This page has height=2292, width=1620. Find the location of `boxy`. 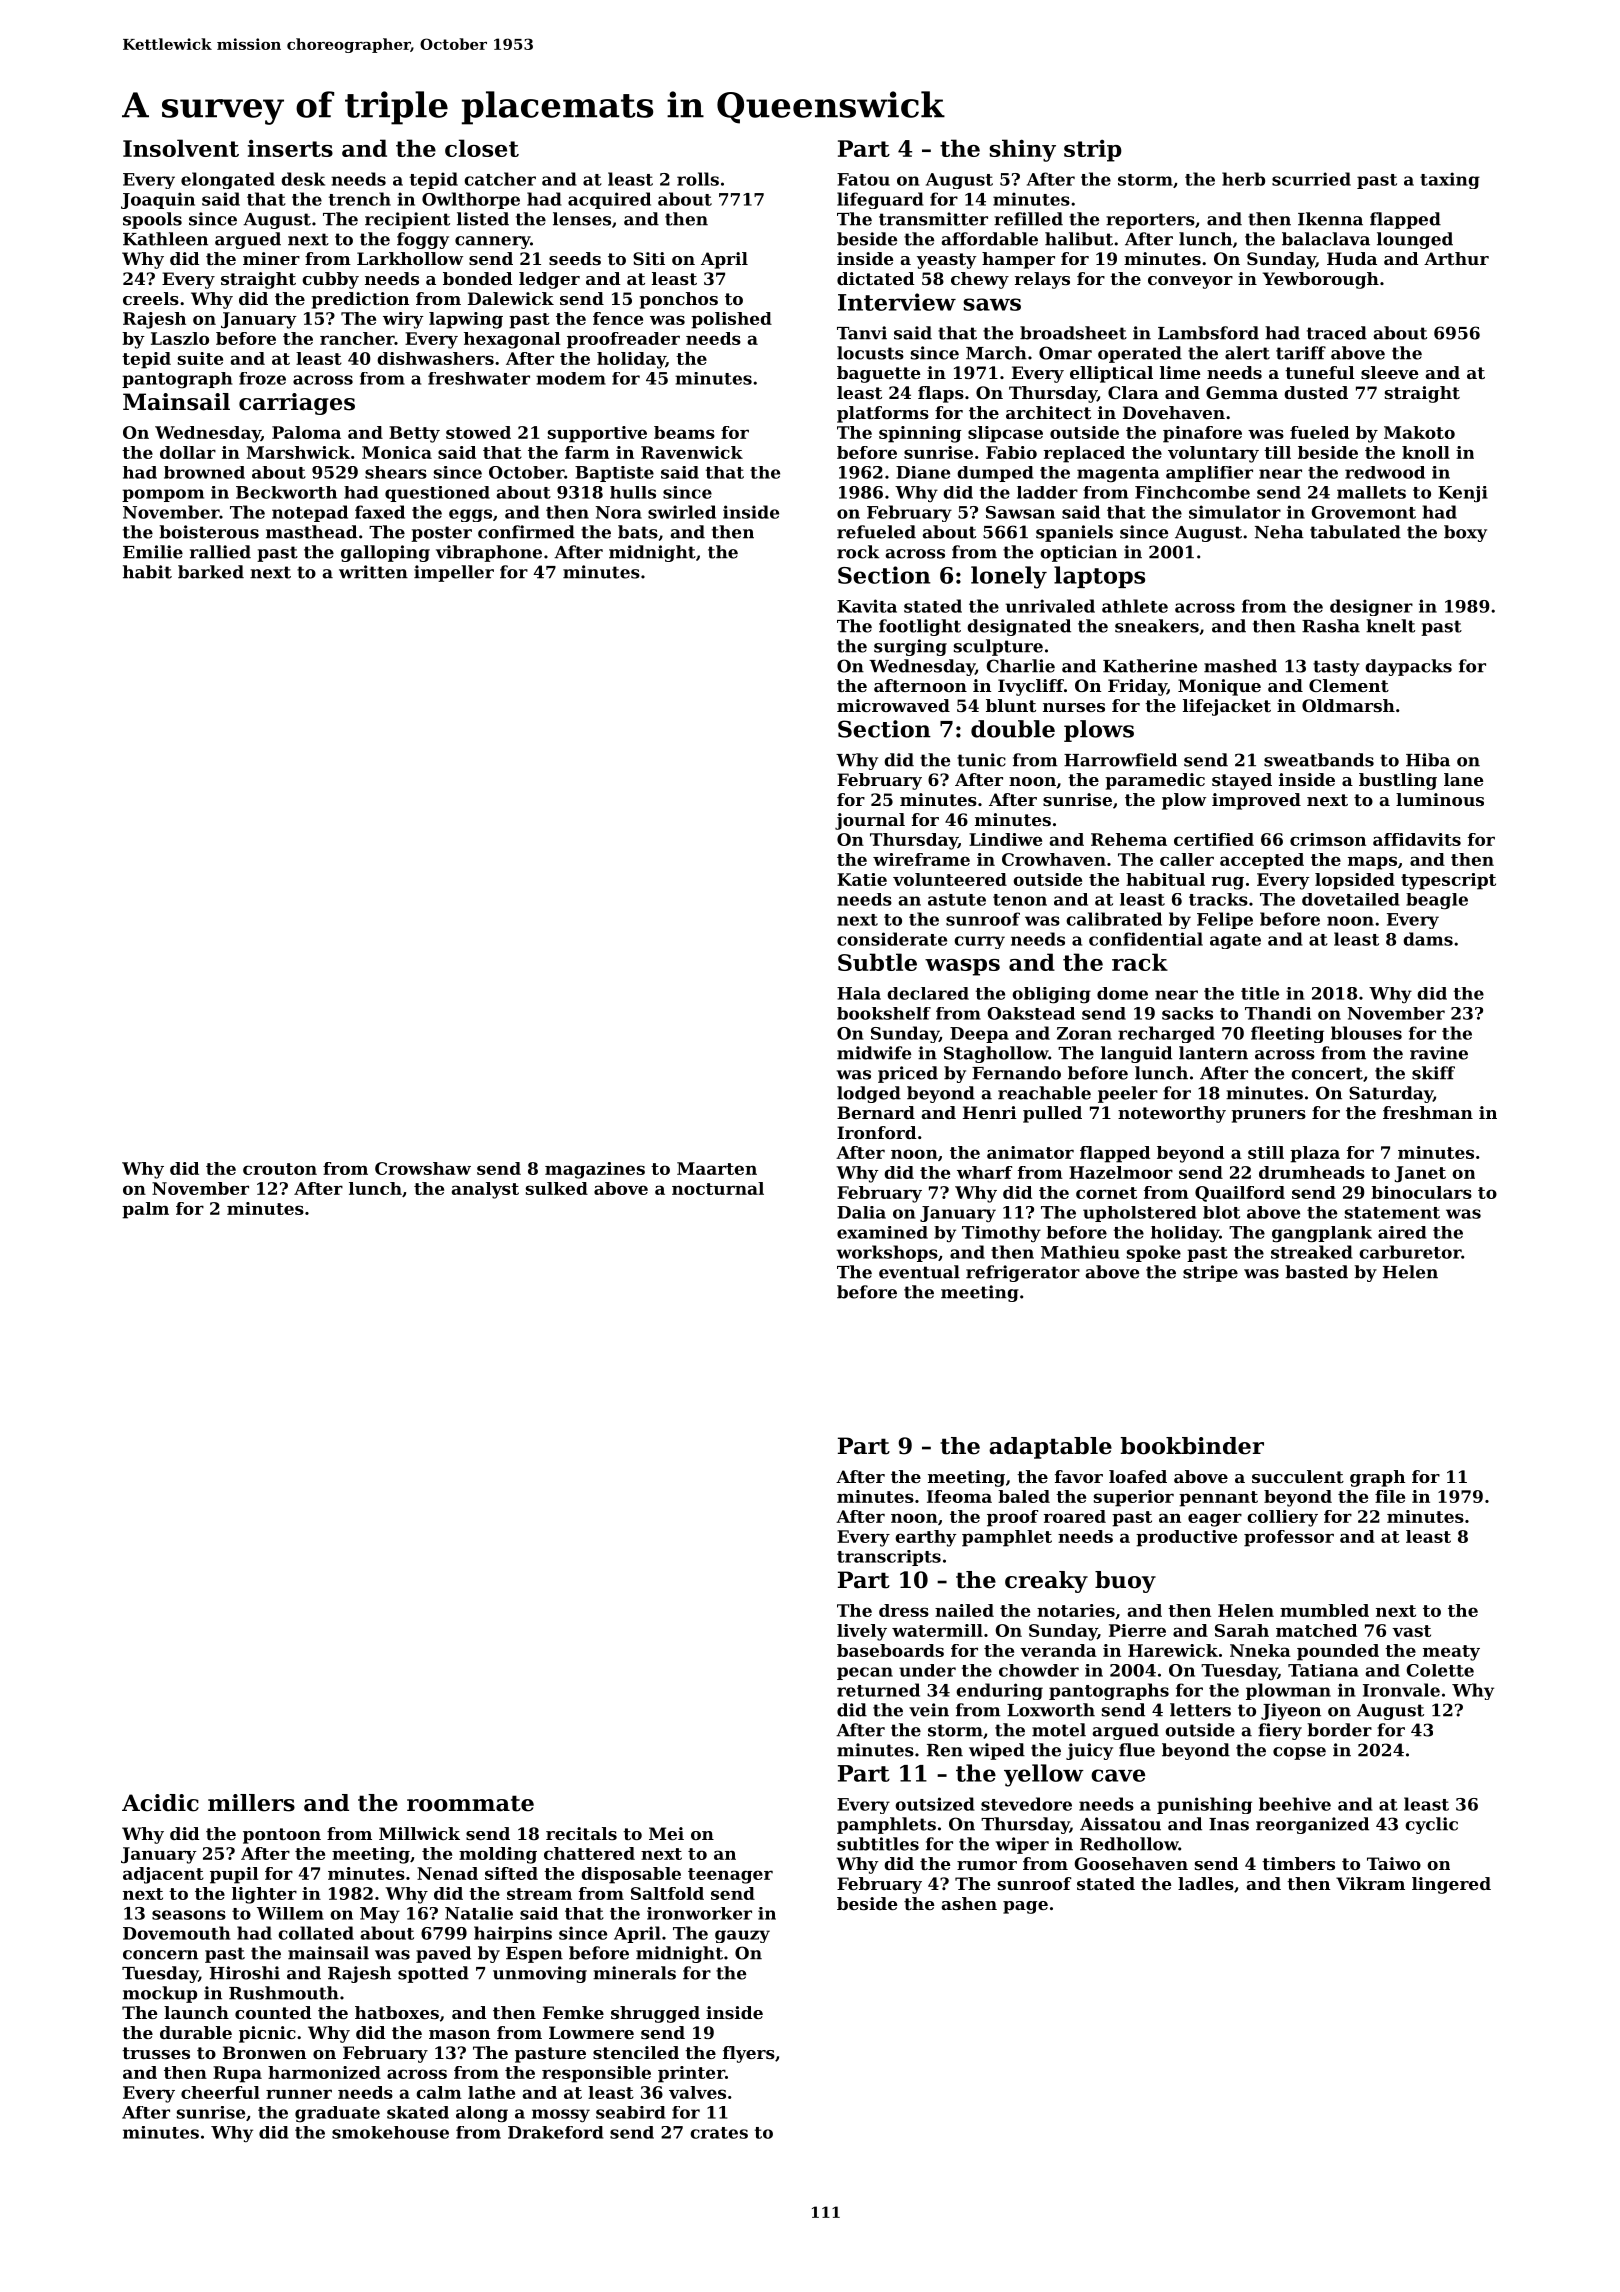

boxy is located at coordinates (1465, 533).
